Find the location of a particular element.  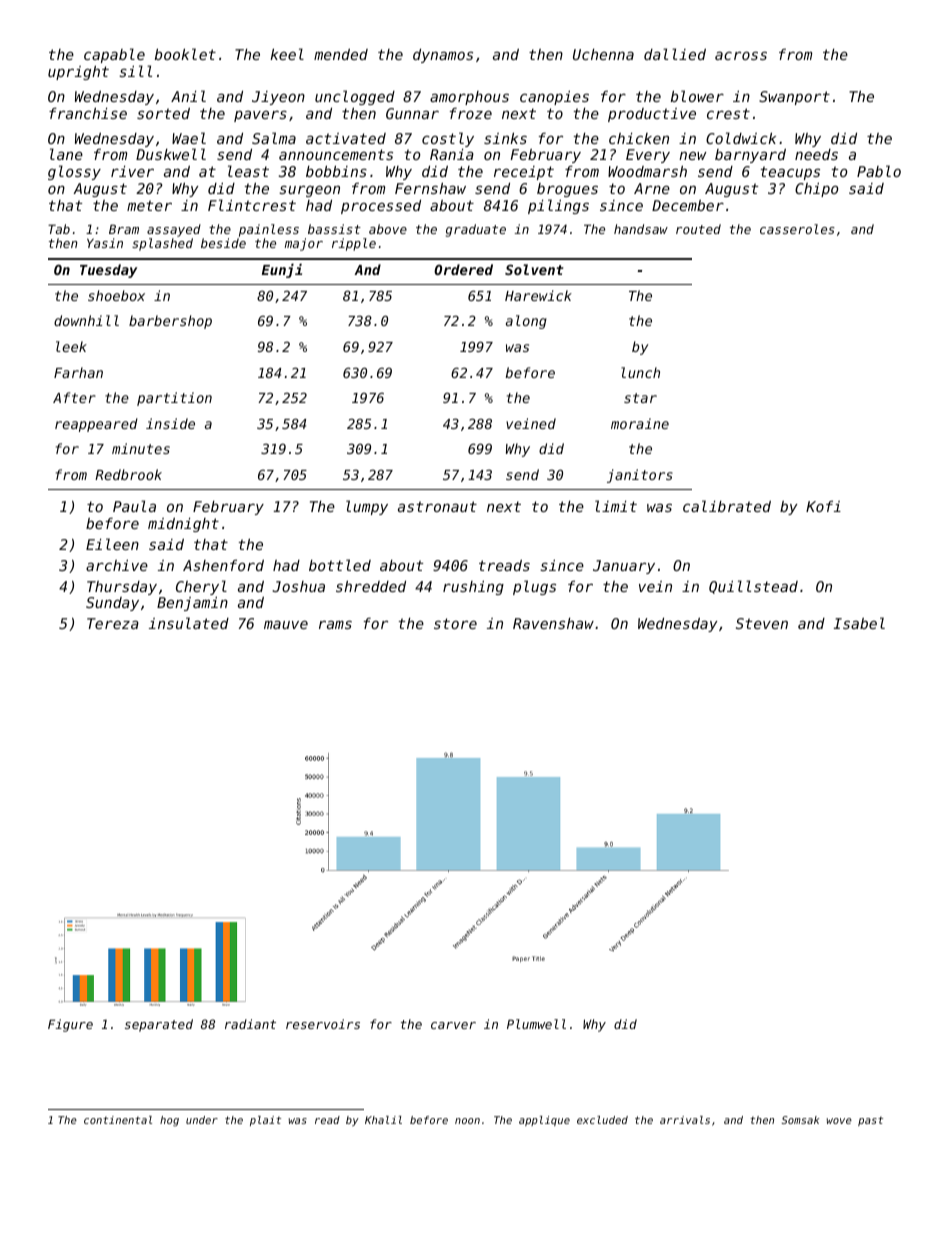

Ravenshaw is located at coordinates (553, 623).
